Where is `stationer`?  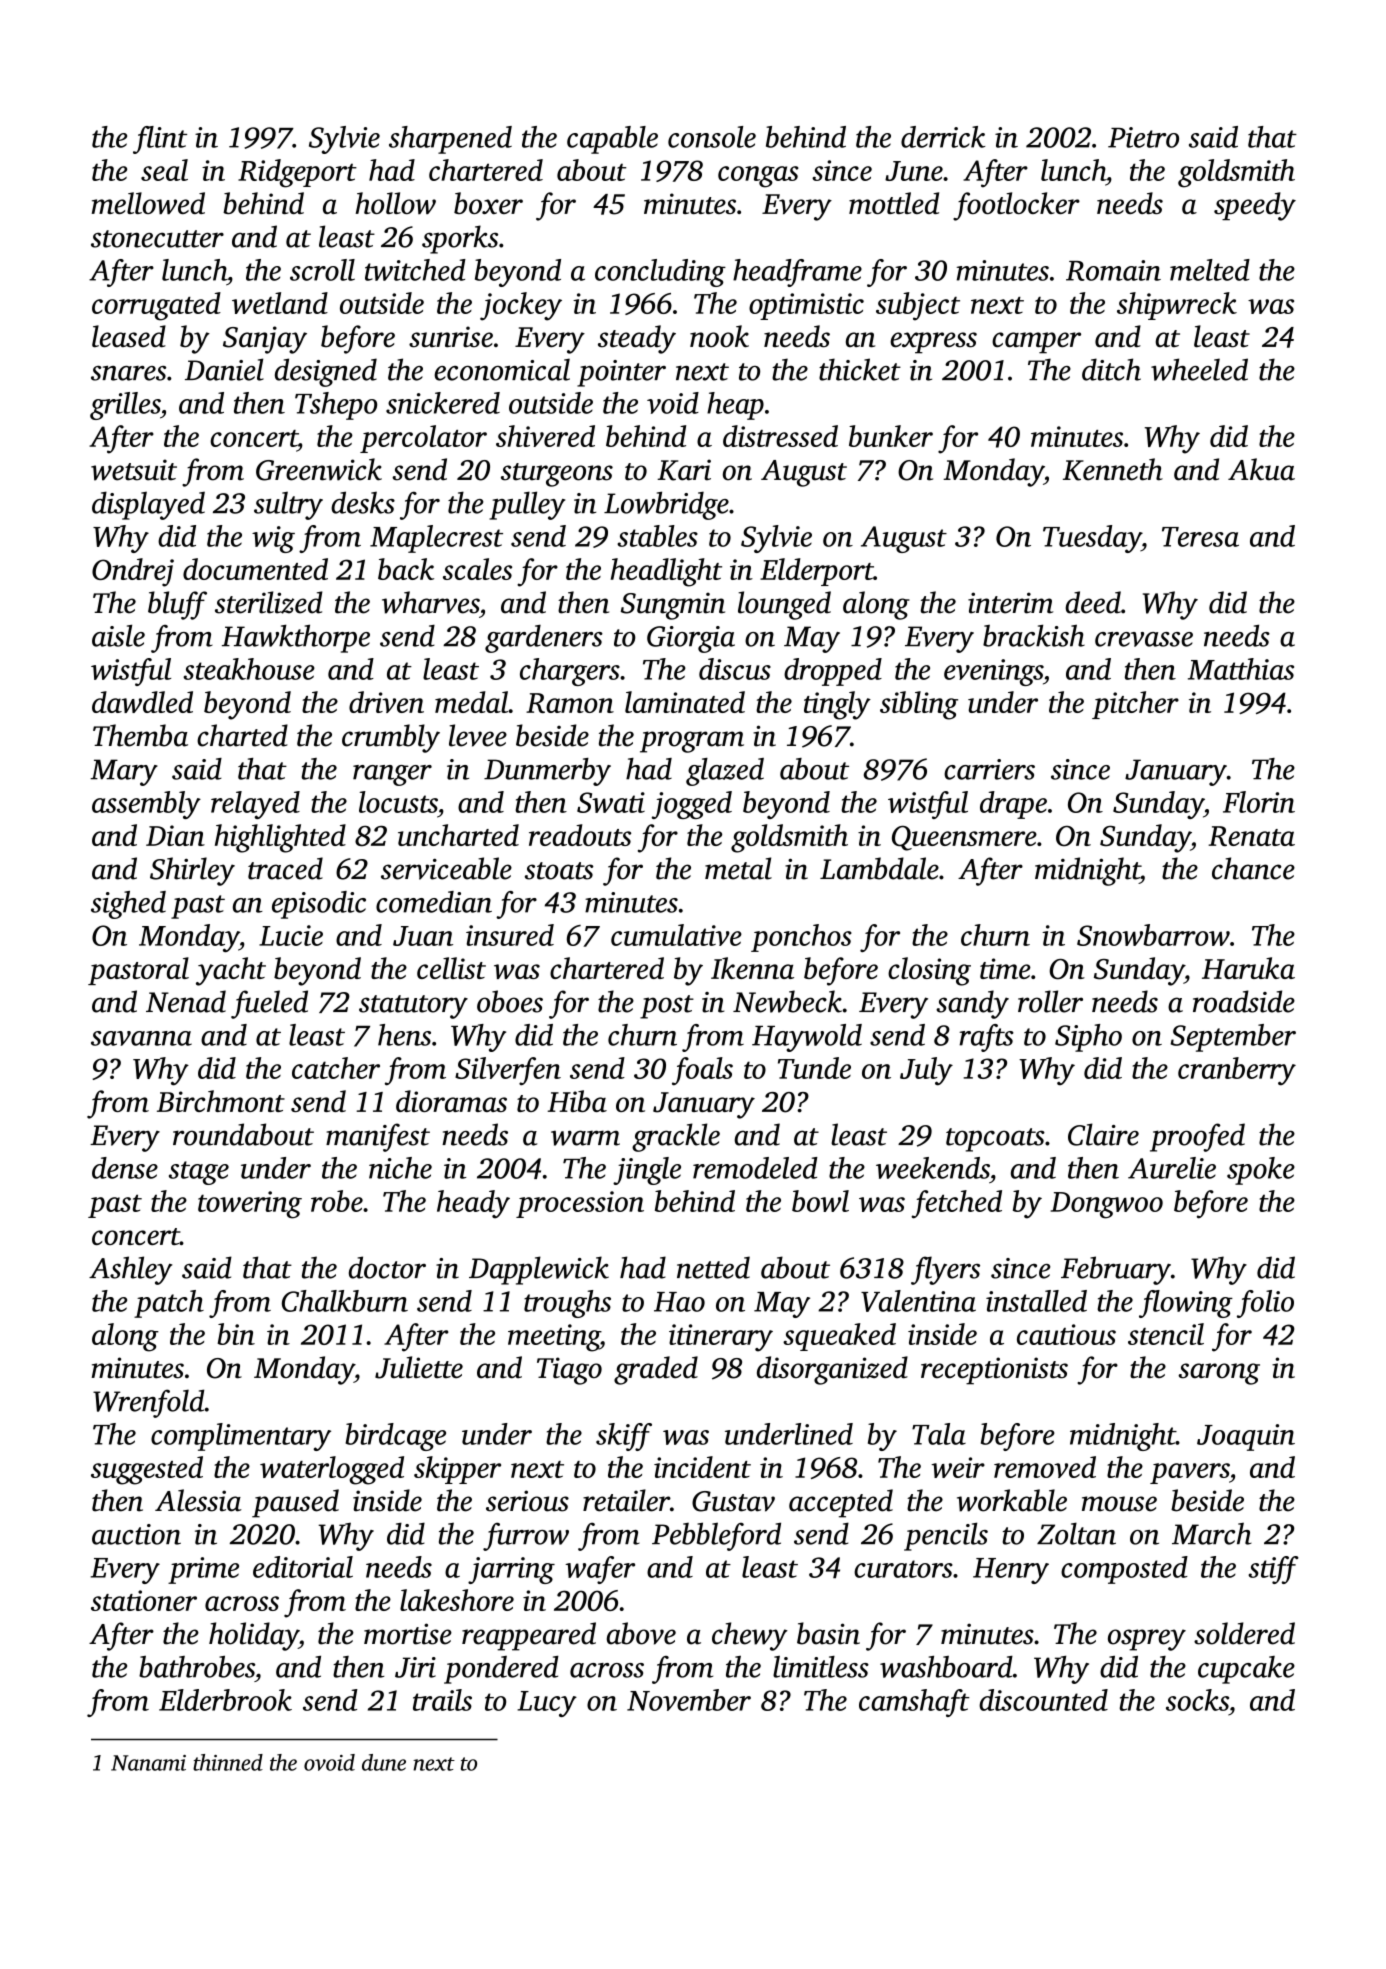 stationer is located at coordinates (144, 1600).
